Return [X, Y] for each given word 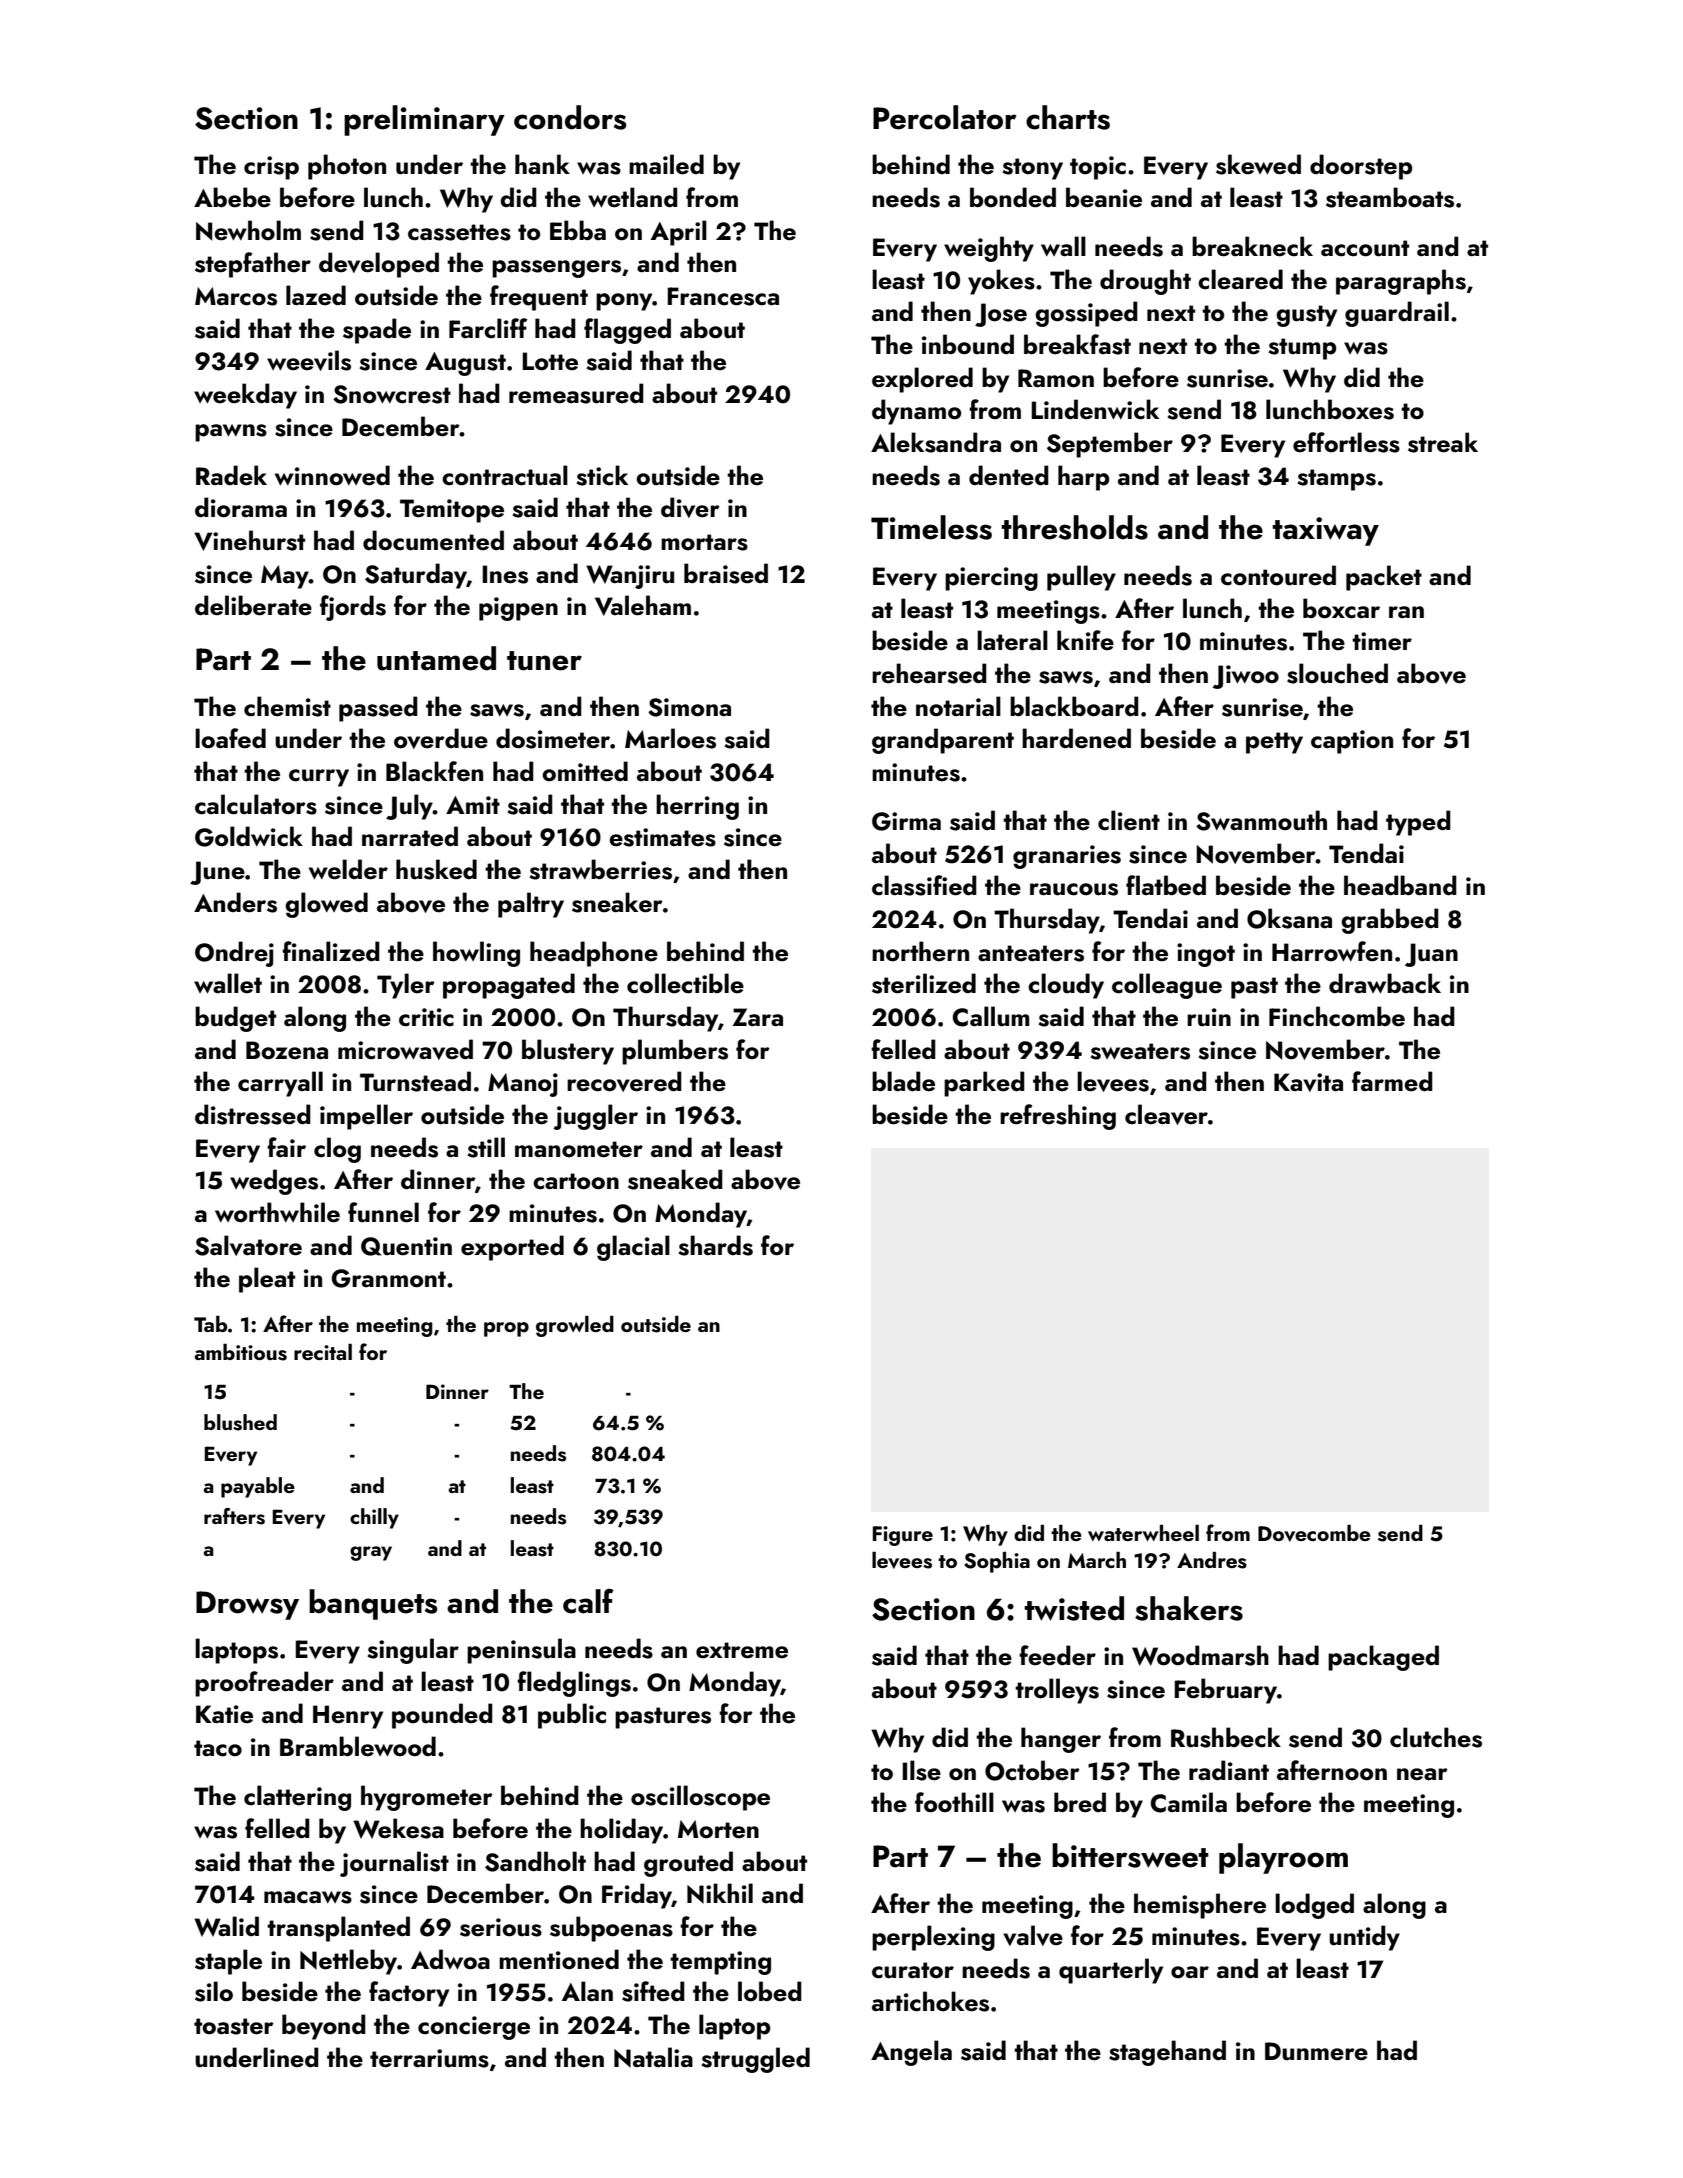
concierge [474, 2028]
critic [426, 1017]
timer [1382, 641]
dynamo [916, 412]
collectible [685, 983]
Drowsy [247, 1605]
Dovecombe [1314, 1533]
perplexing [933, 1938]
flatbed [1166, 885]
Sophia [997, 1562]
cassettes [459, 232]
